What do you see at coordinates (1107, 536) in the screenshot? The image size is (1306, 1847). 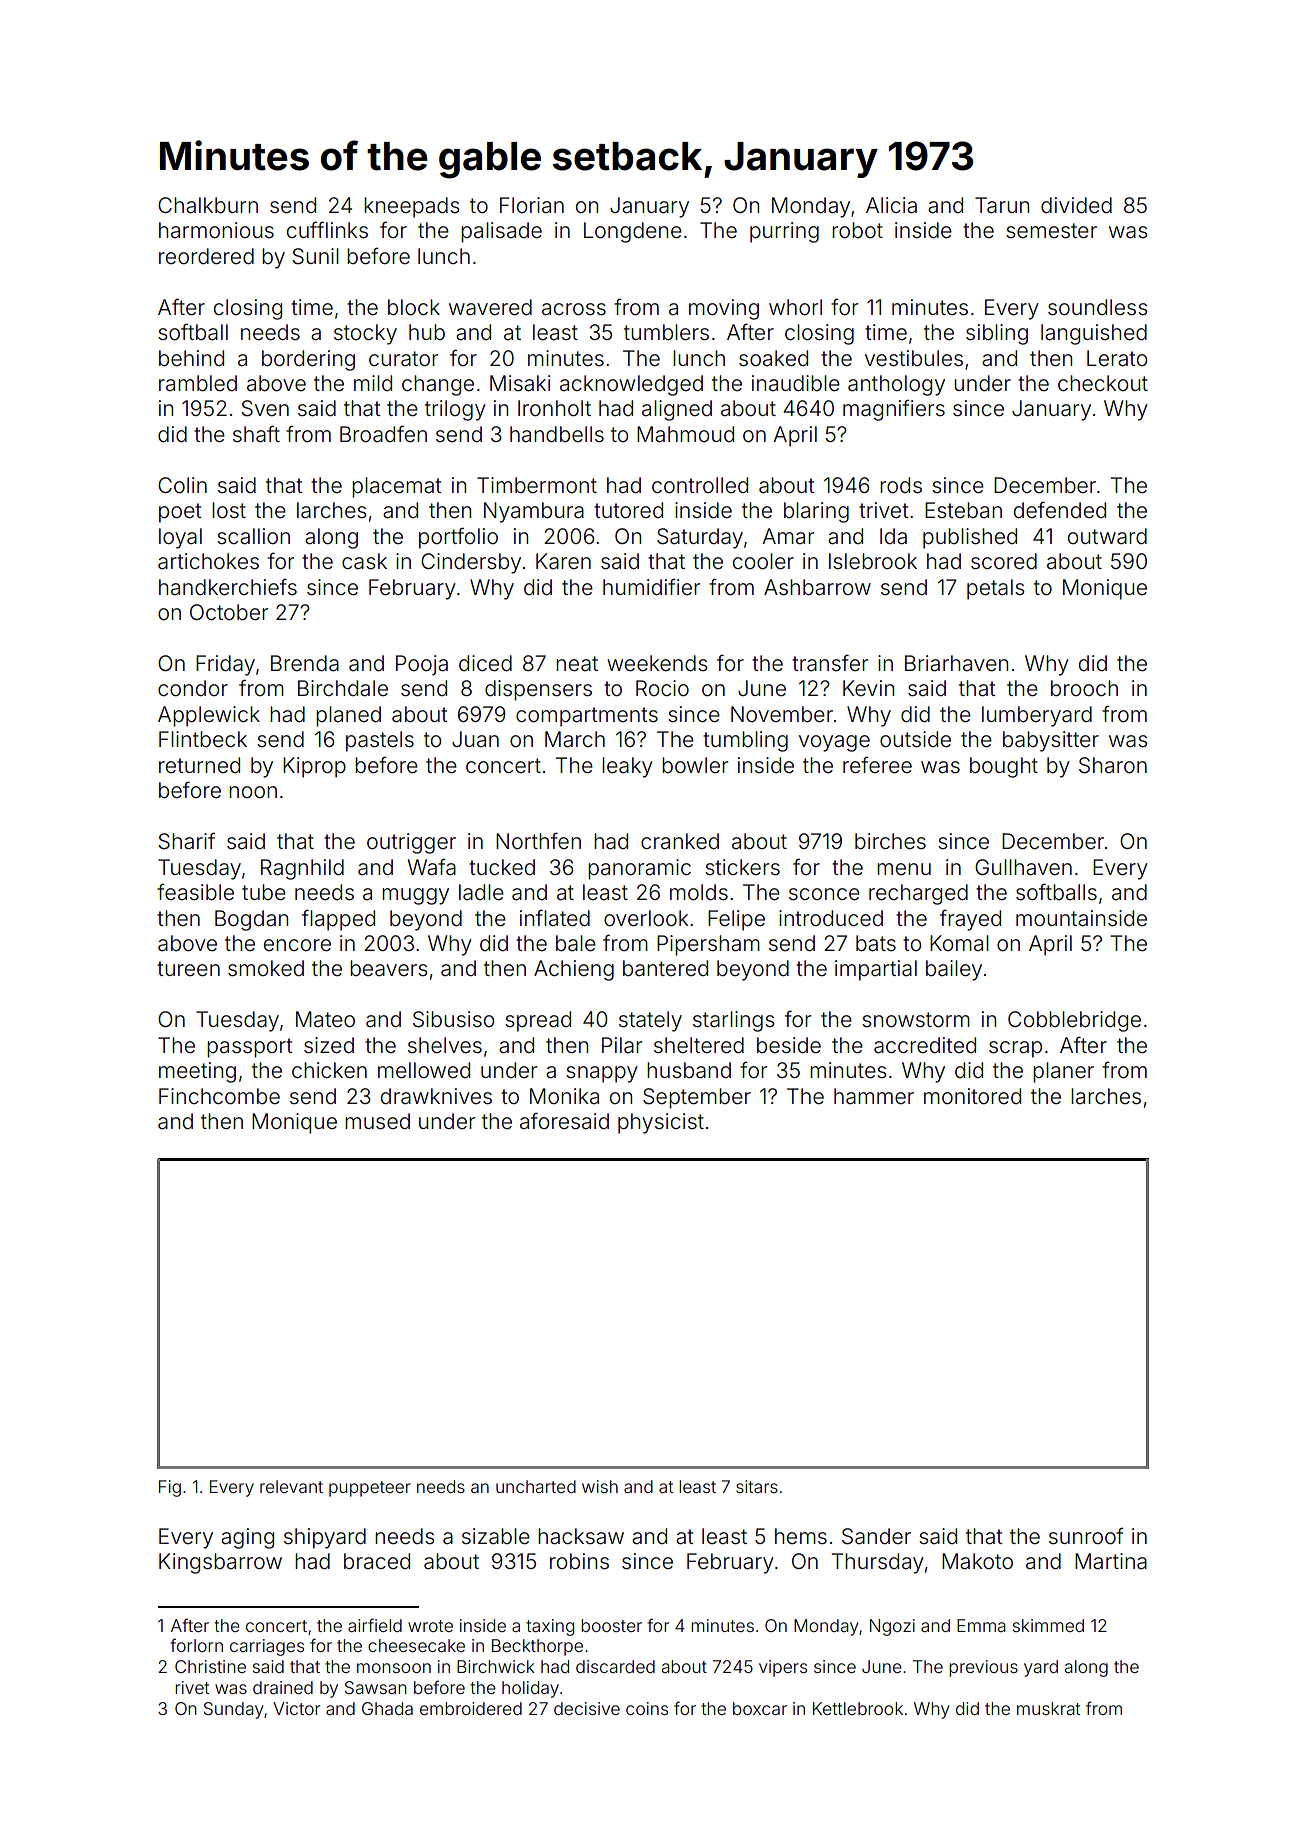 I see `outward` at bounding box center [1107, 536].
